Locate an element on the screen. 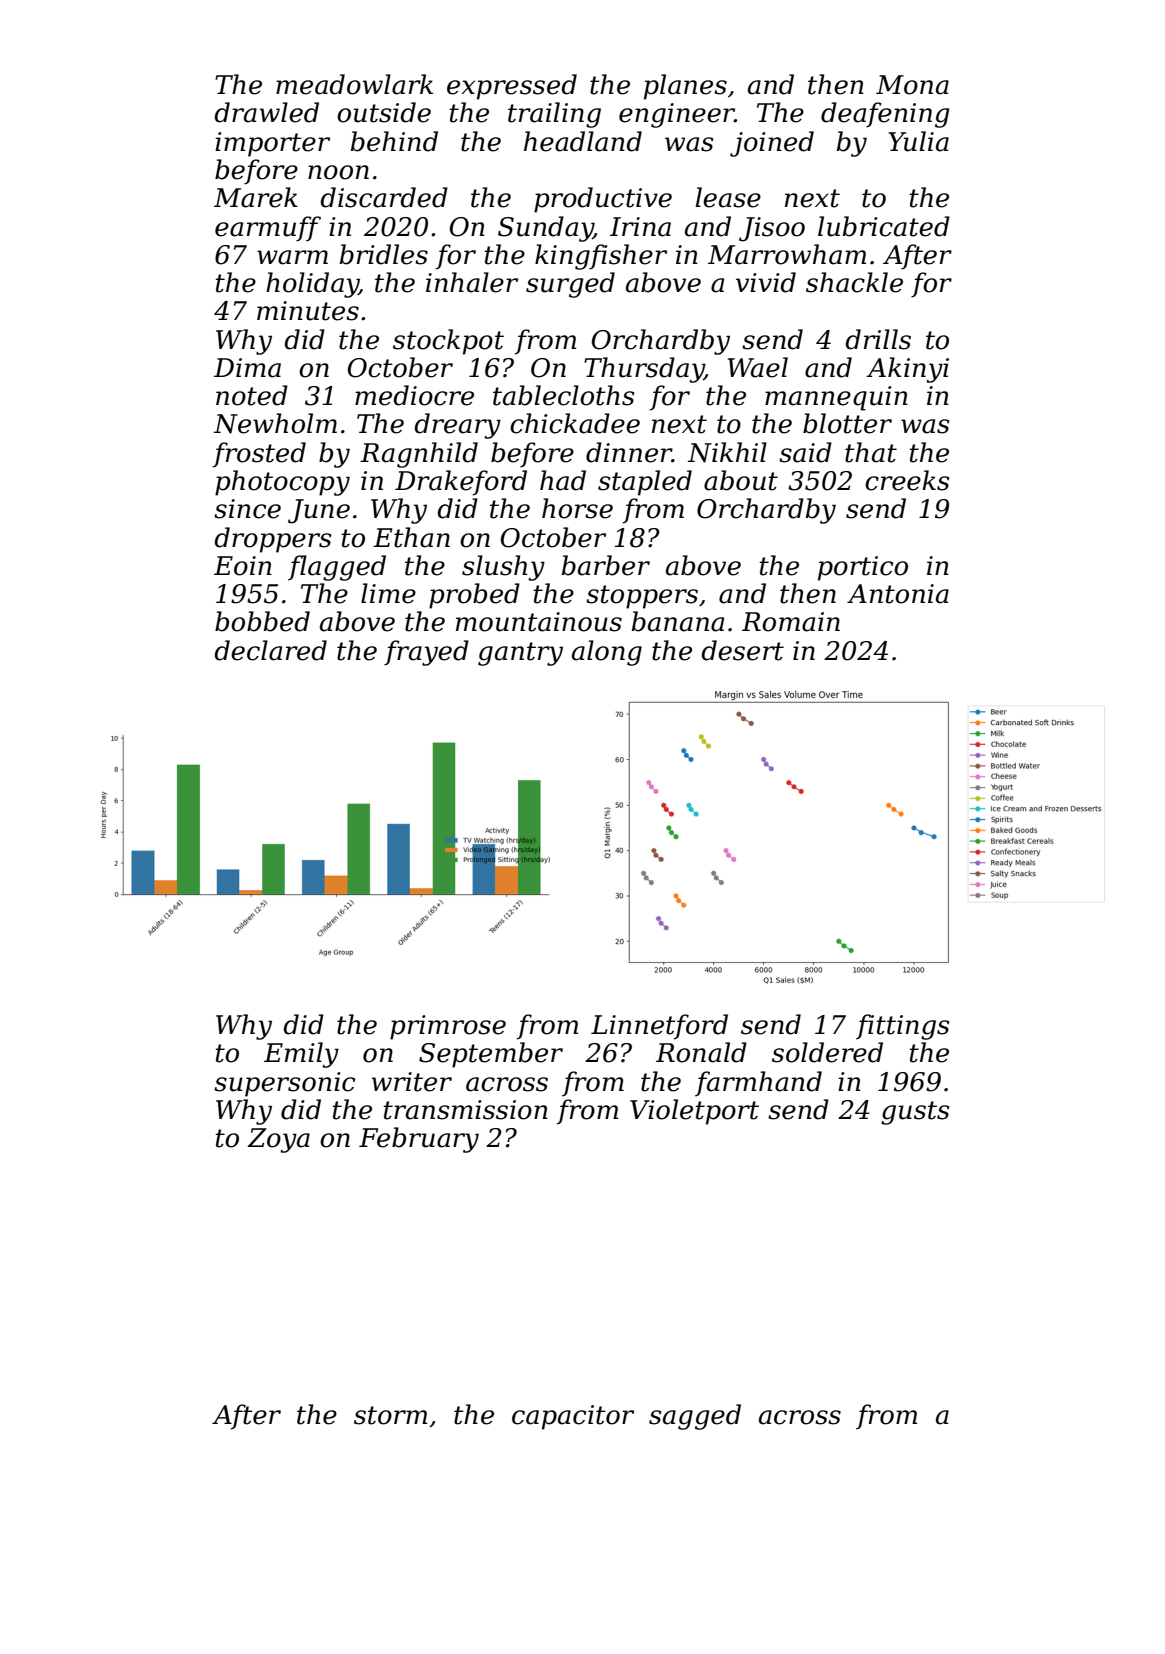 The height and width of the screenshot is (1654, 1165). drills is located at coordinates (878, 339).
